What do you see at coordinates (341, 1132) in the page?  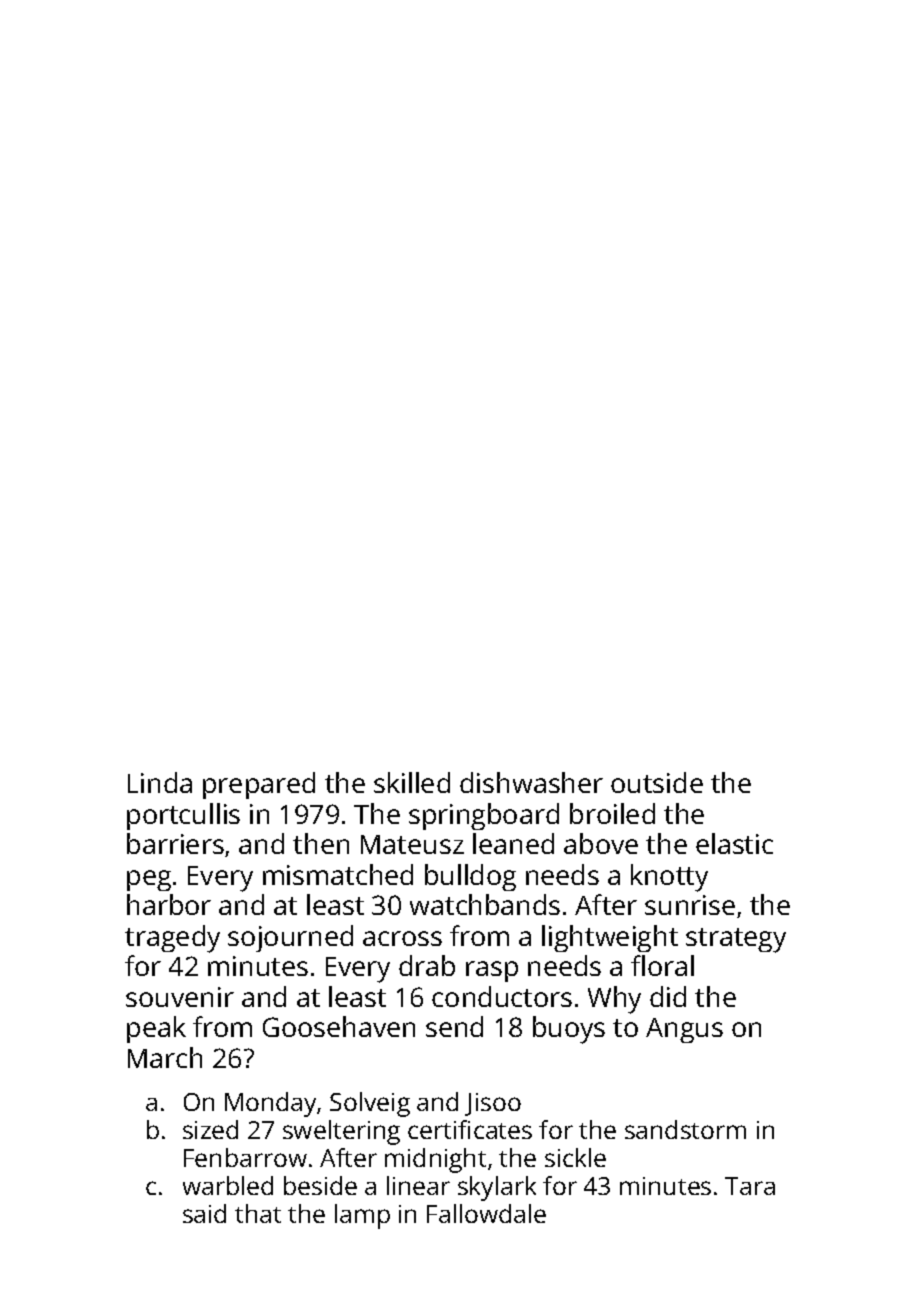 I see `sweltering` at bounding box center [341, 1132].
